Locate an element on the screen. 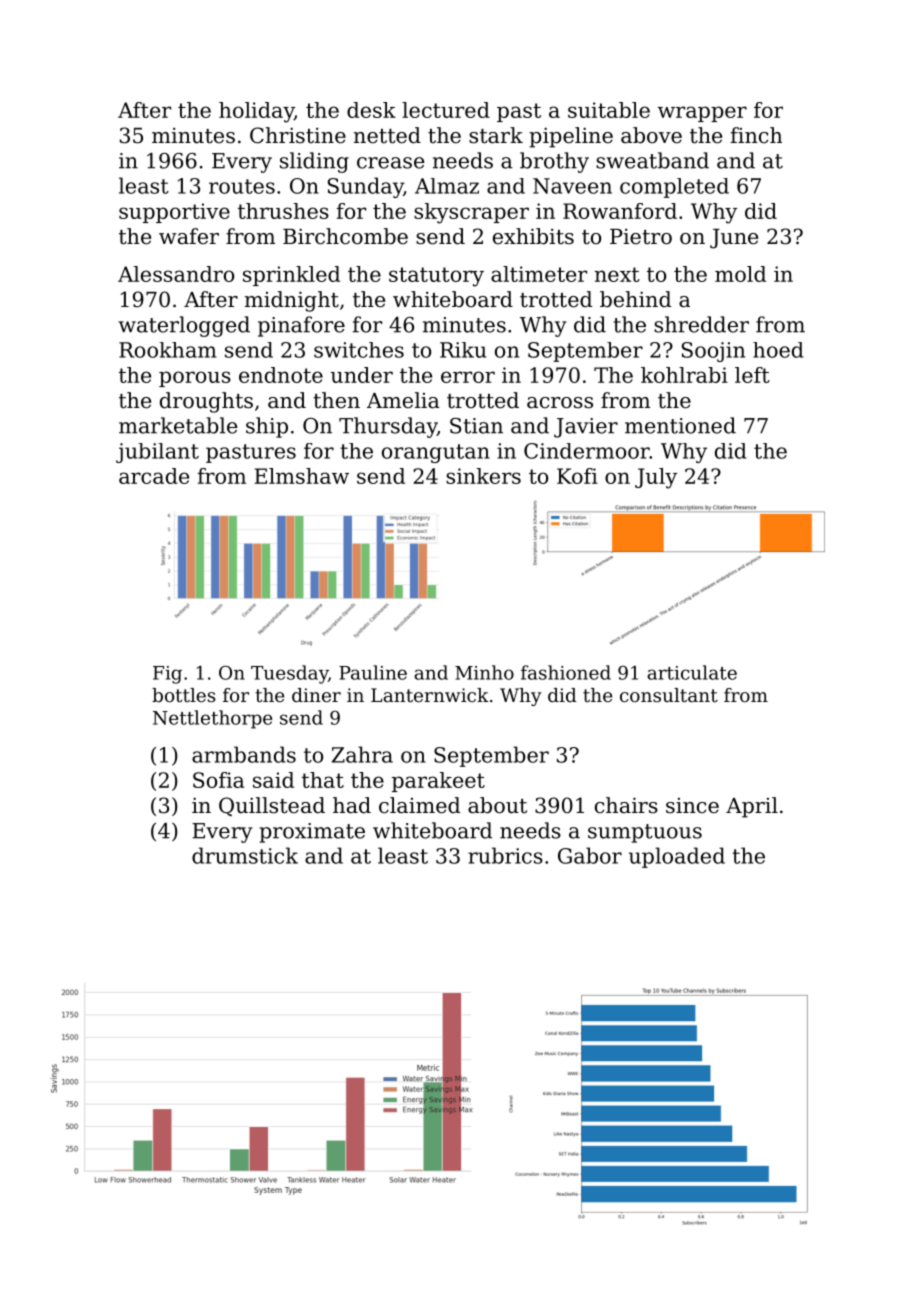 Image resolution: width=924 pixels, height=1314 pixels. wafer is located at coordinates (189, 236).
